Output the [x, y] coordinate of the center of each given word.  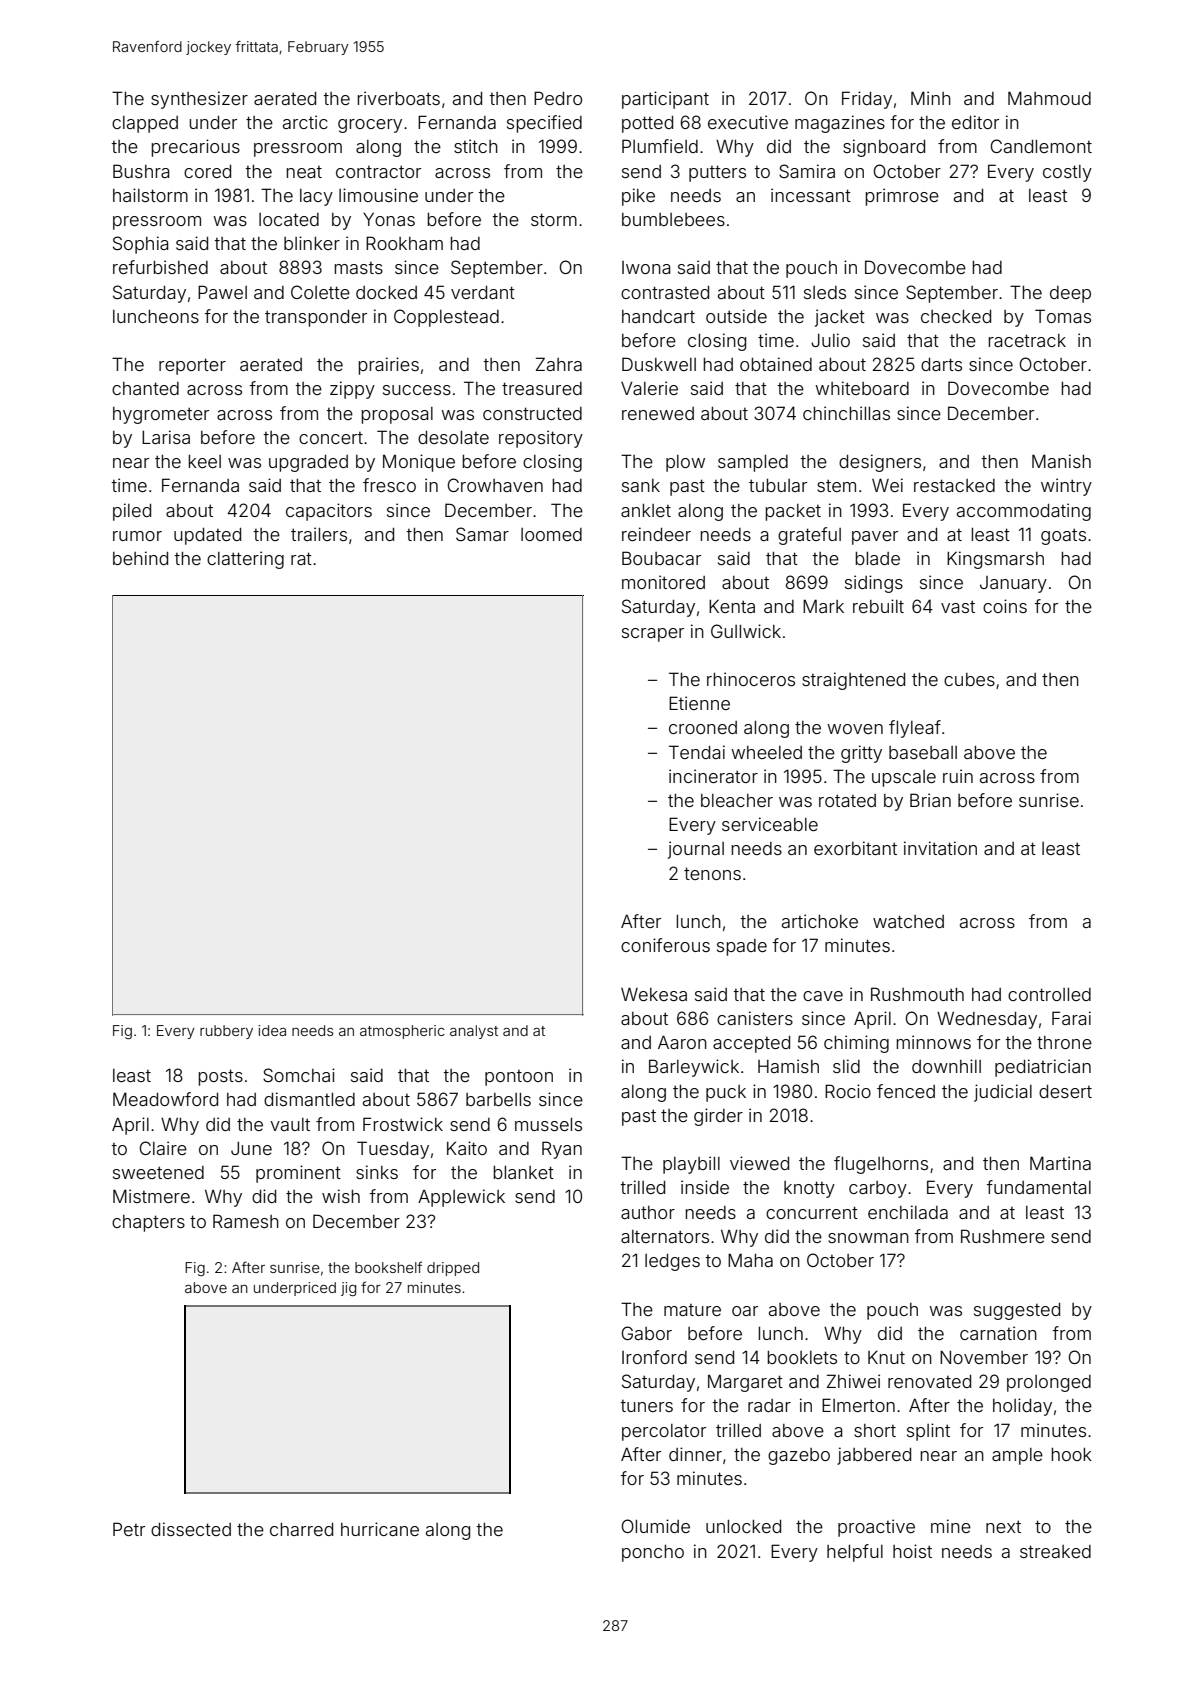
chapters [148, 1223]
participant [665, 100]
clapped [145, 124]
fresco [389, 485]
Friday [867, 100]
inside [705, 1187]
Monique [419, 463]
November [984, 1357]
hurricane [380, 1529]
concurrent [812, 1212]
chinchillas [846, 413]
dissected [191, 1529]
